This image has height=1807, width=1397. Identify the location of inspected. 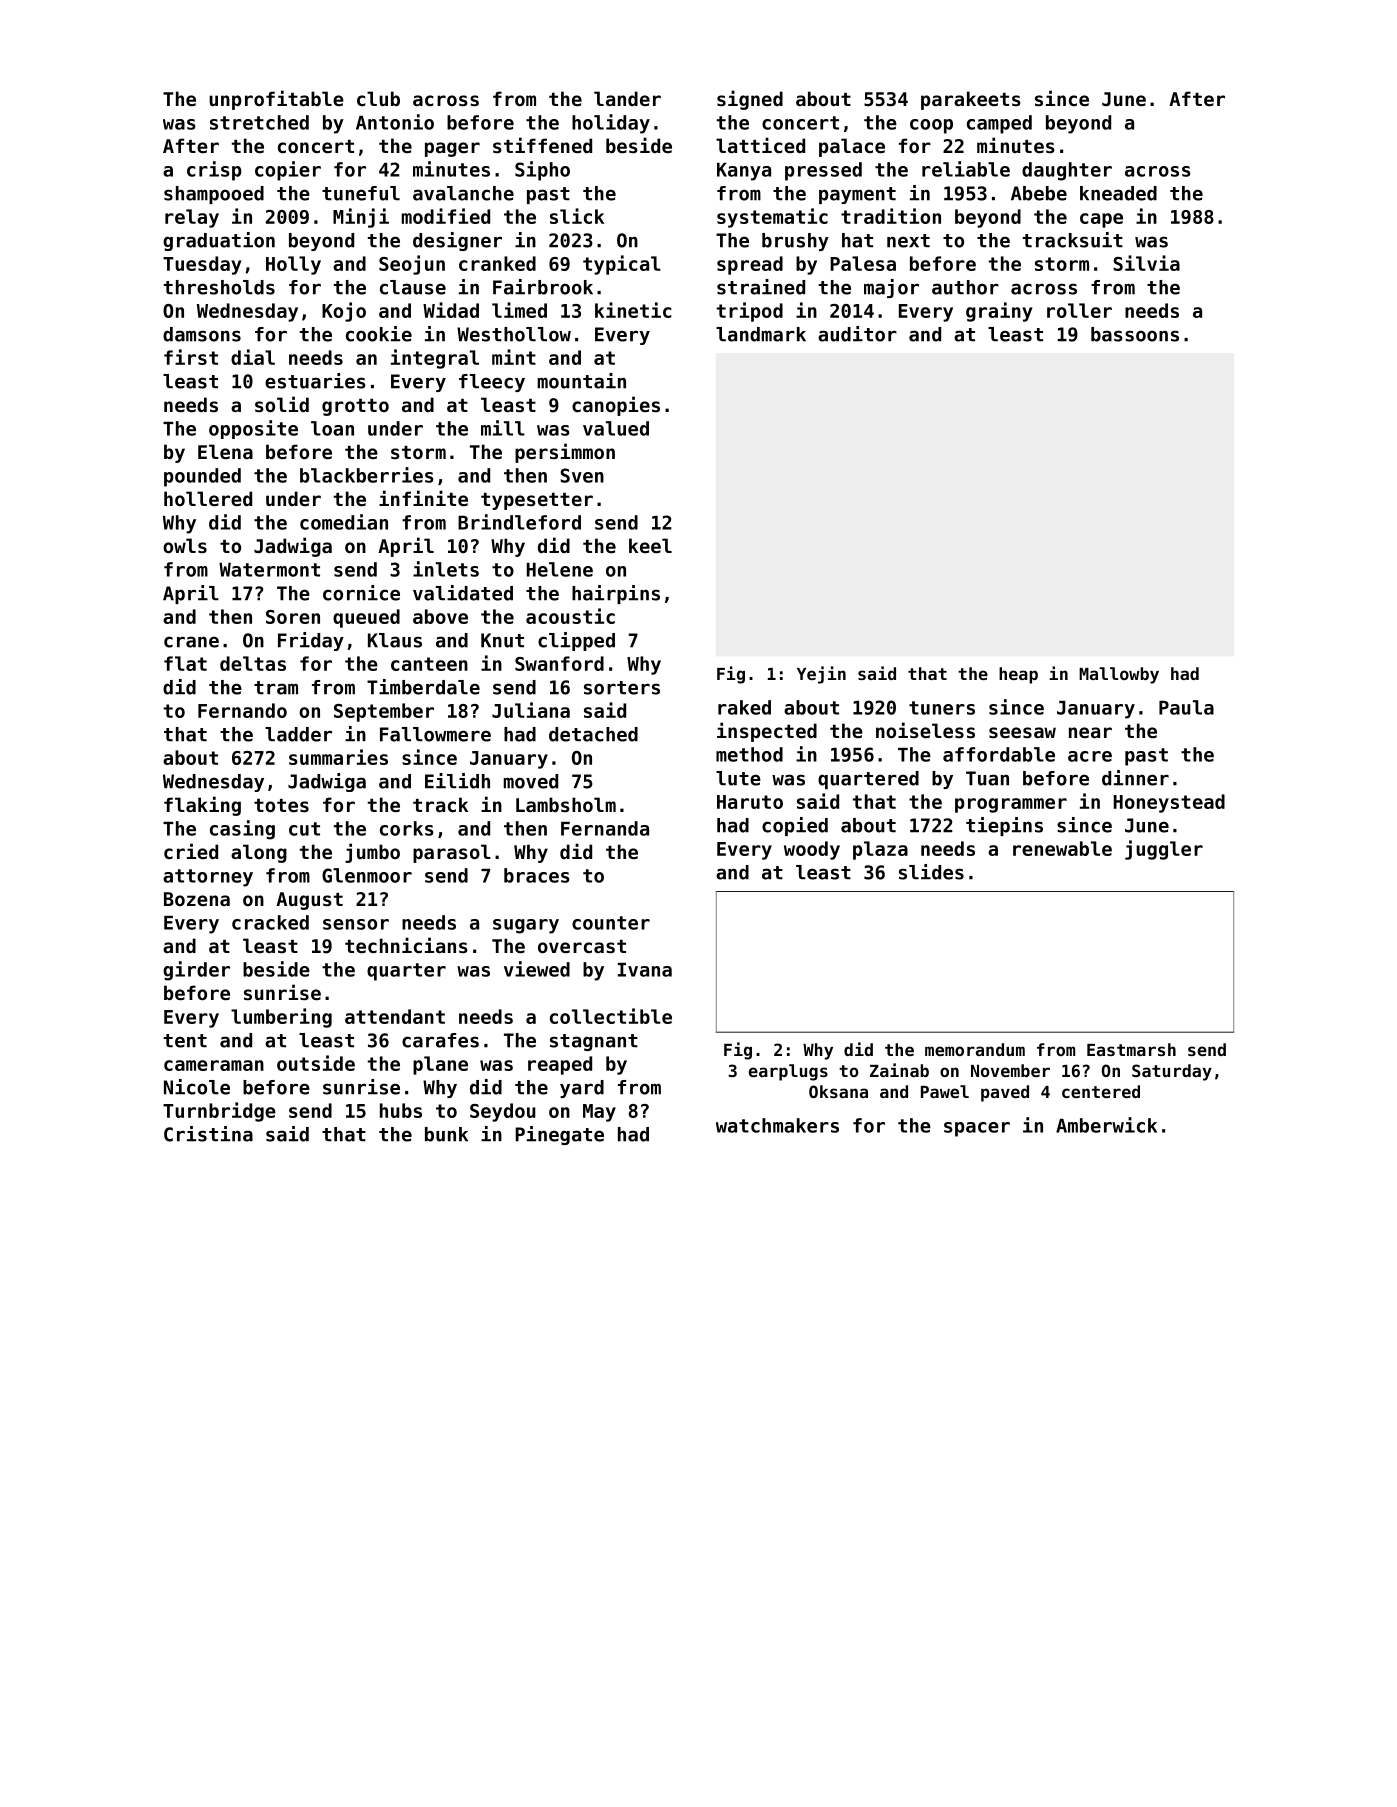
(767, 732).
